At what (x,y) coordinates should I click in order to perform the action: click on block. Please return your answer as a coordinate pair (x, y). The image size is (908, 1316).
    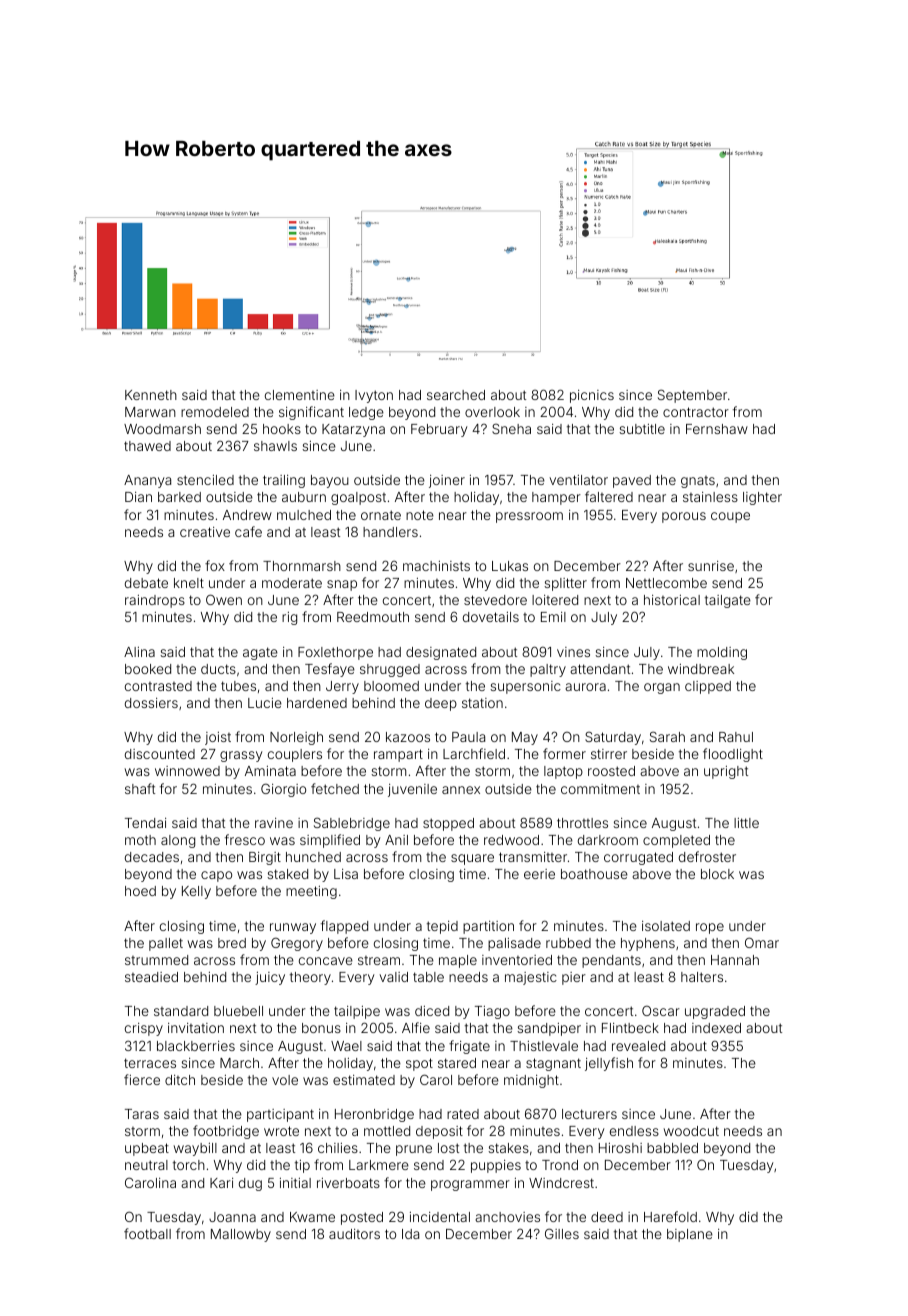
    Looking at the image, I should click on (717, 874).
